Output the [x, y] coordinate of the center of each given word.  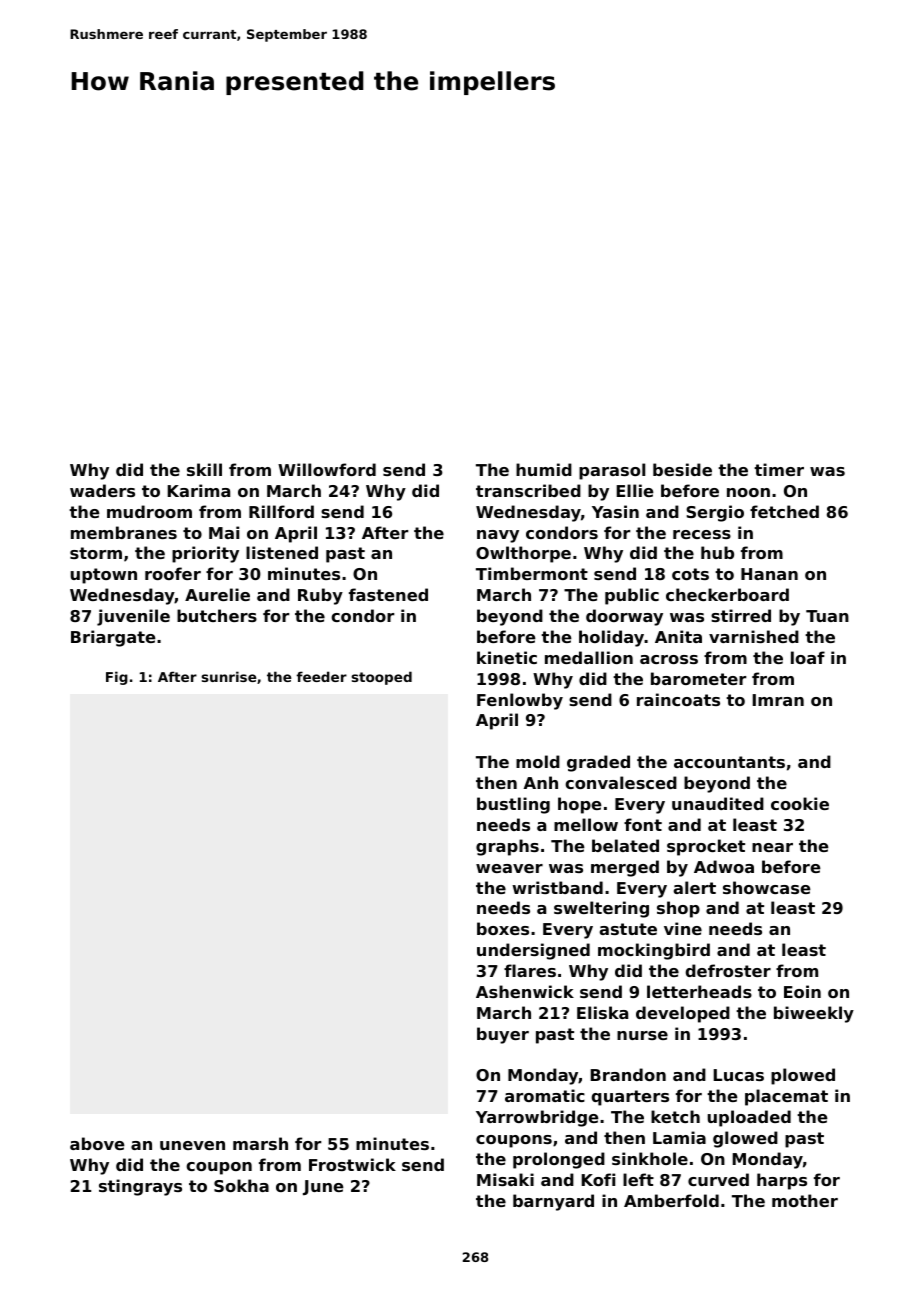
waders [102, 490]
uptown [104, 576]
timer [779, 469]
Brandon [628, 1074]
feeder [321, 676]
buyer [503, 1035]
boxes [503, 928]
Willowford [327, 469]
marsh [260, 1143]
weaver [509, 868]
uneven [192, 1145]
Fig [117, 678]
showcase [767, 887]
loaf [808, 657]
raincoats [678, 699]
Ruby [320, 596]
